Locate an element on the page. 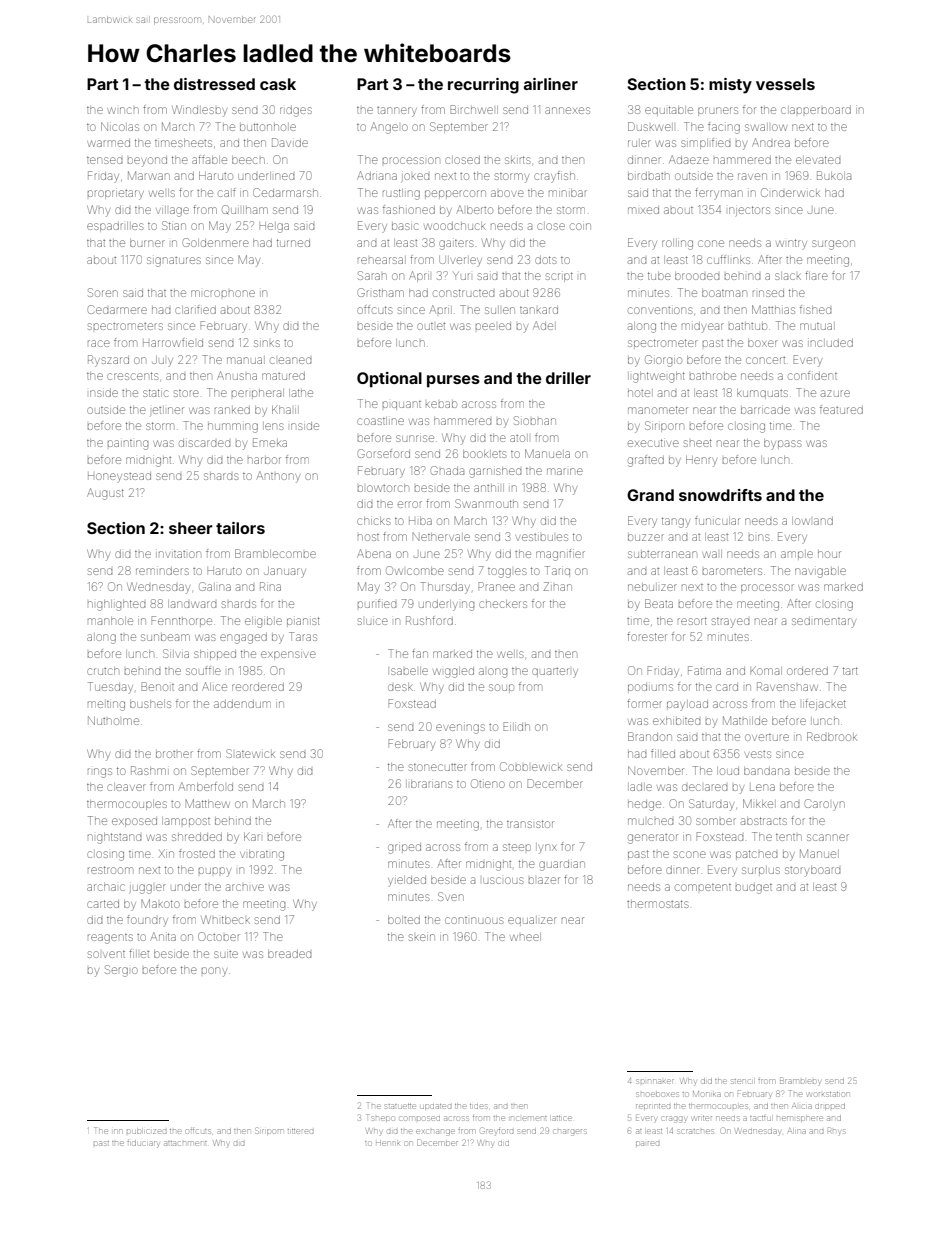  bypass is located at coordinates (782, 444).
